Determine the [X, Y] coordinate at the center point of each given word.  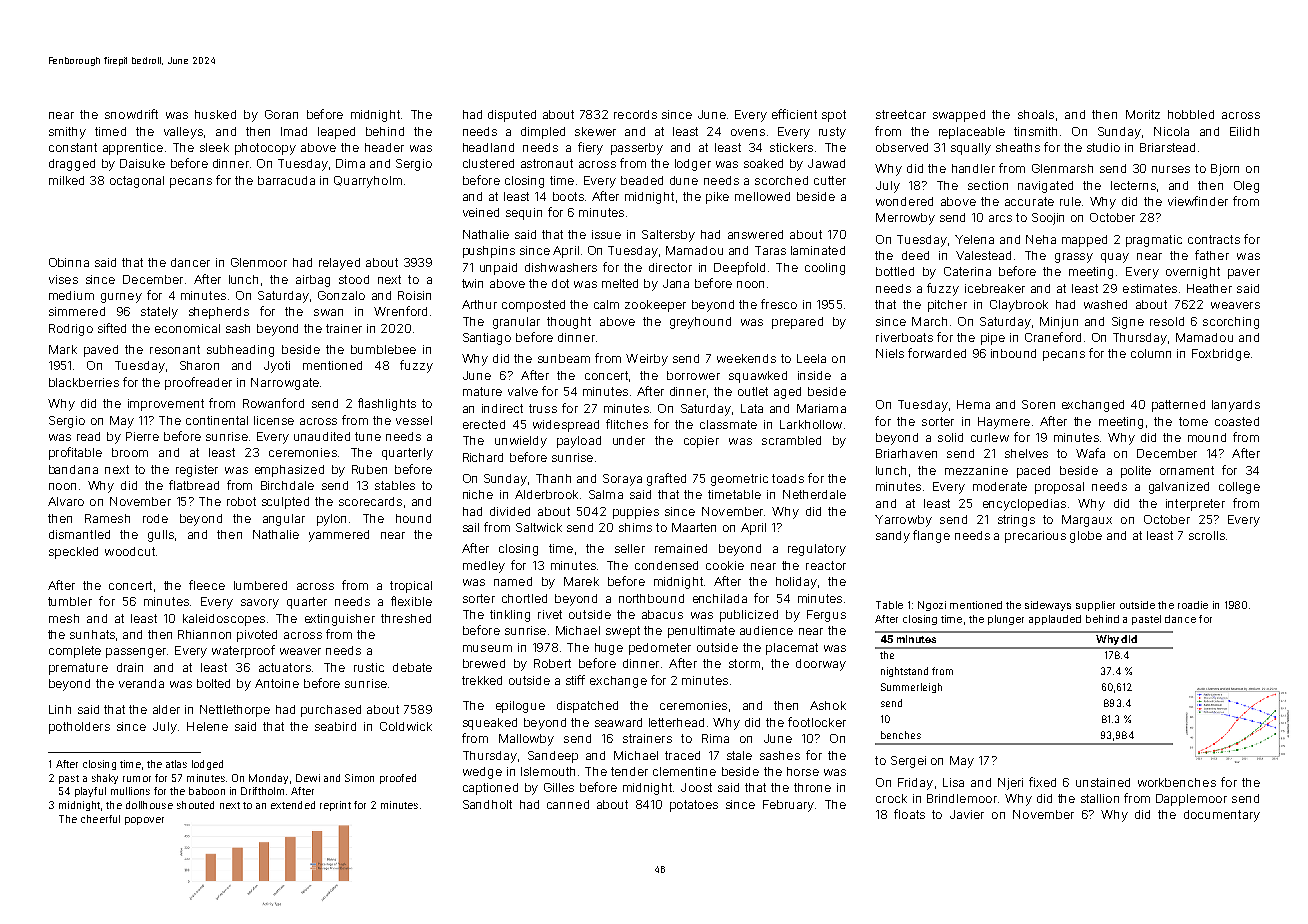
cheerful [100, 819]
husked [215, 114]
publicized [749, 616]
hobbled [1191, 114]
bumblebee [383, 349]
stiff [575, 680]
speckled [73, 553]
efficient [794, 114]
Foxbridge [1221, 355]
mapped [1084, 241]
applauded [1055, 620]
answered [755, 234]
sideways [1048, 606]
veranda [141, 683]
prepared [797, 323]
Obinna [69, 262]
